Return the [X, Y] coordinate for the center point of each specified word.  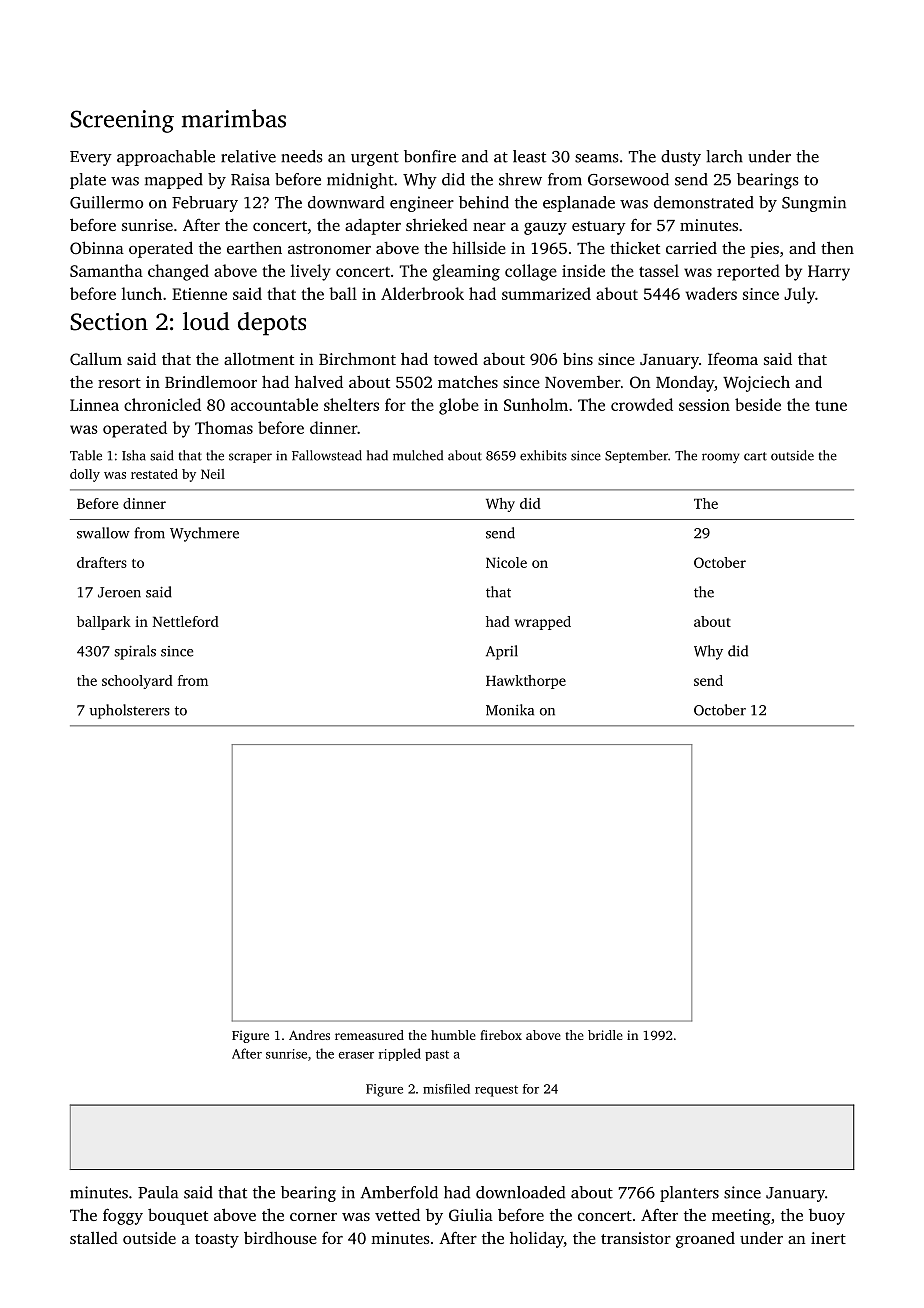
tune [831, 405]
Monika [510, 710]
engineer [422, 204]
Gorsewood [628, 179]
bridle [605, 1035]
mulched [418, 455]
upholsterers [129, 711]
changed [178, 272]
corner [313, 1217]
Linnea [94, 405]
